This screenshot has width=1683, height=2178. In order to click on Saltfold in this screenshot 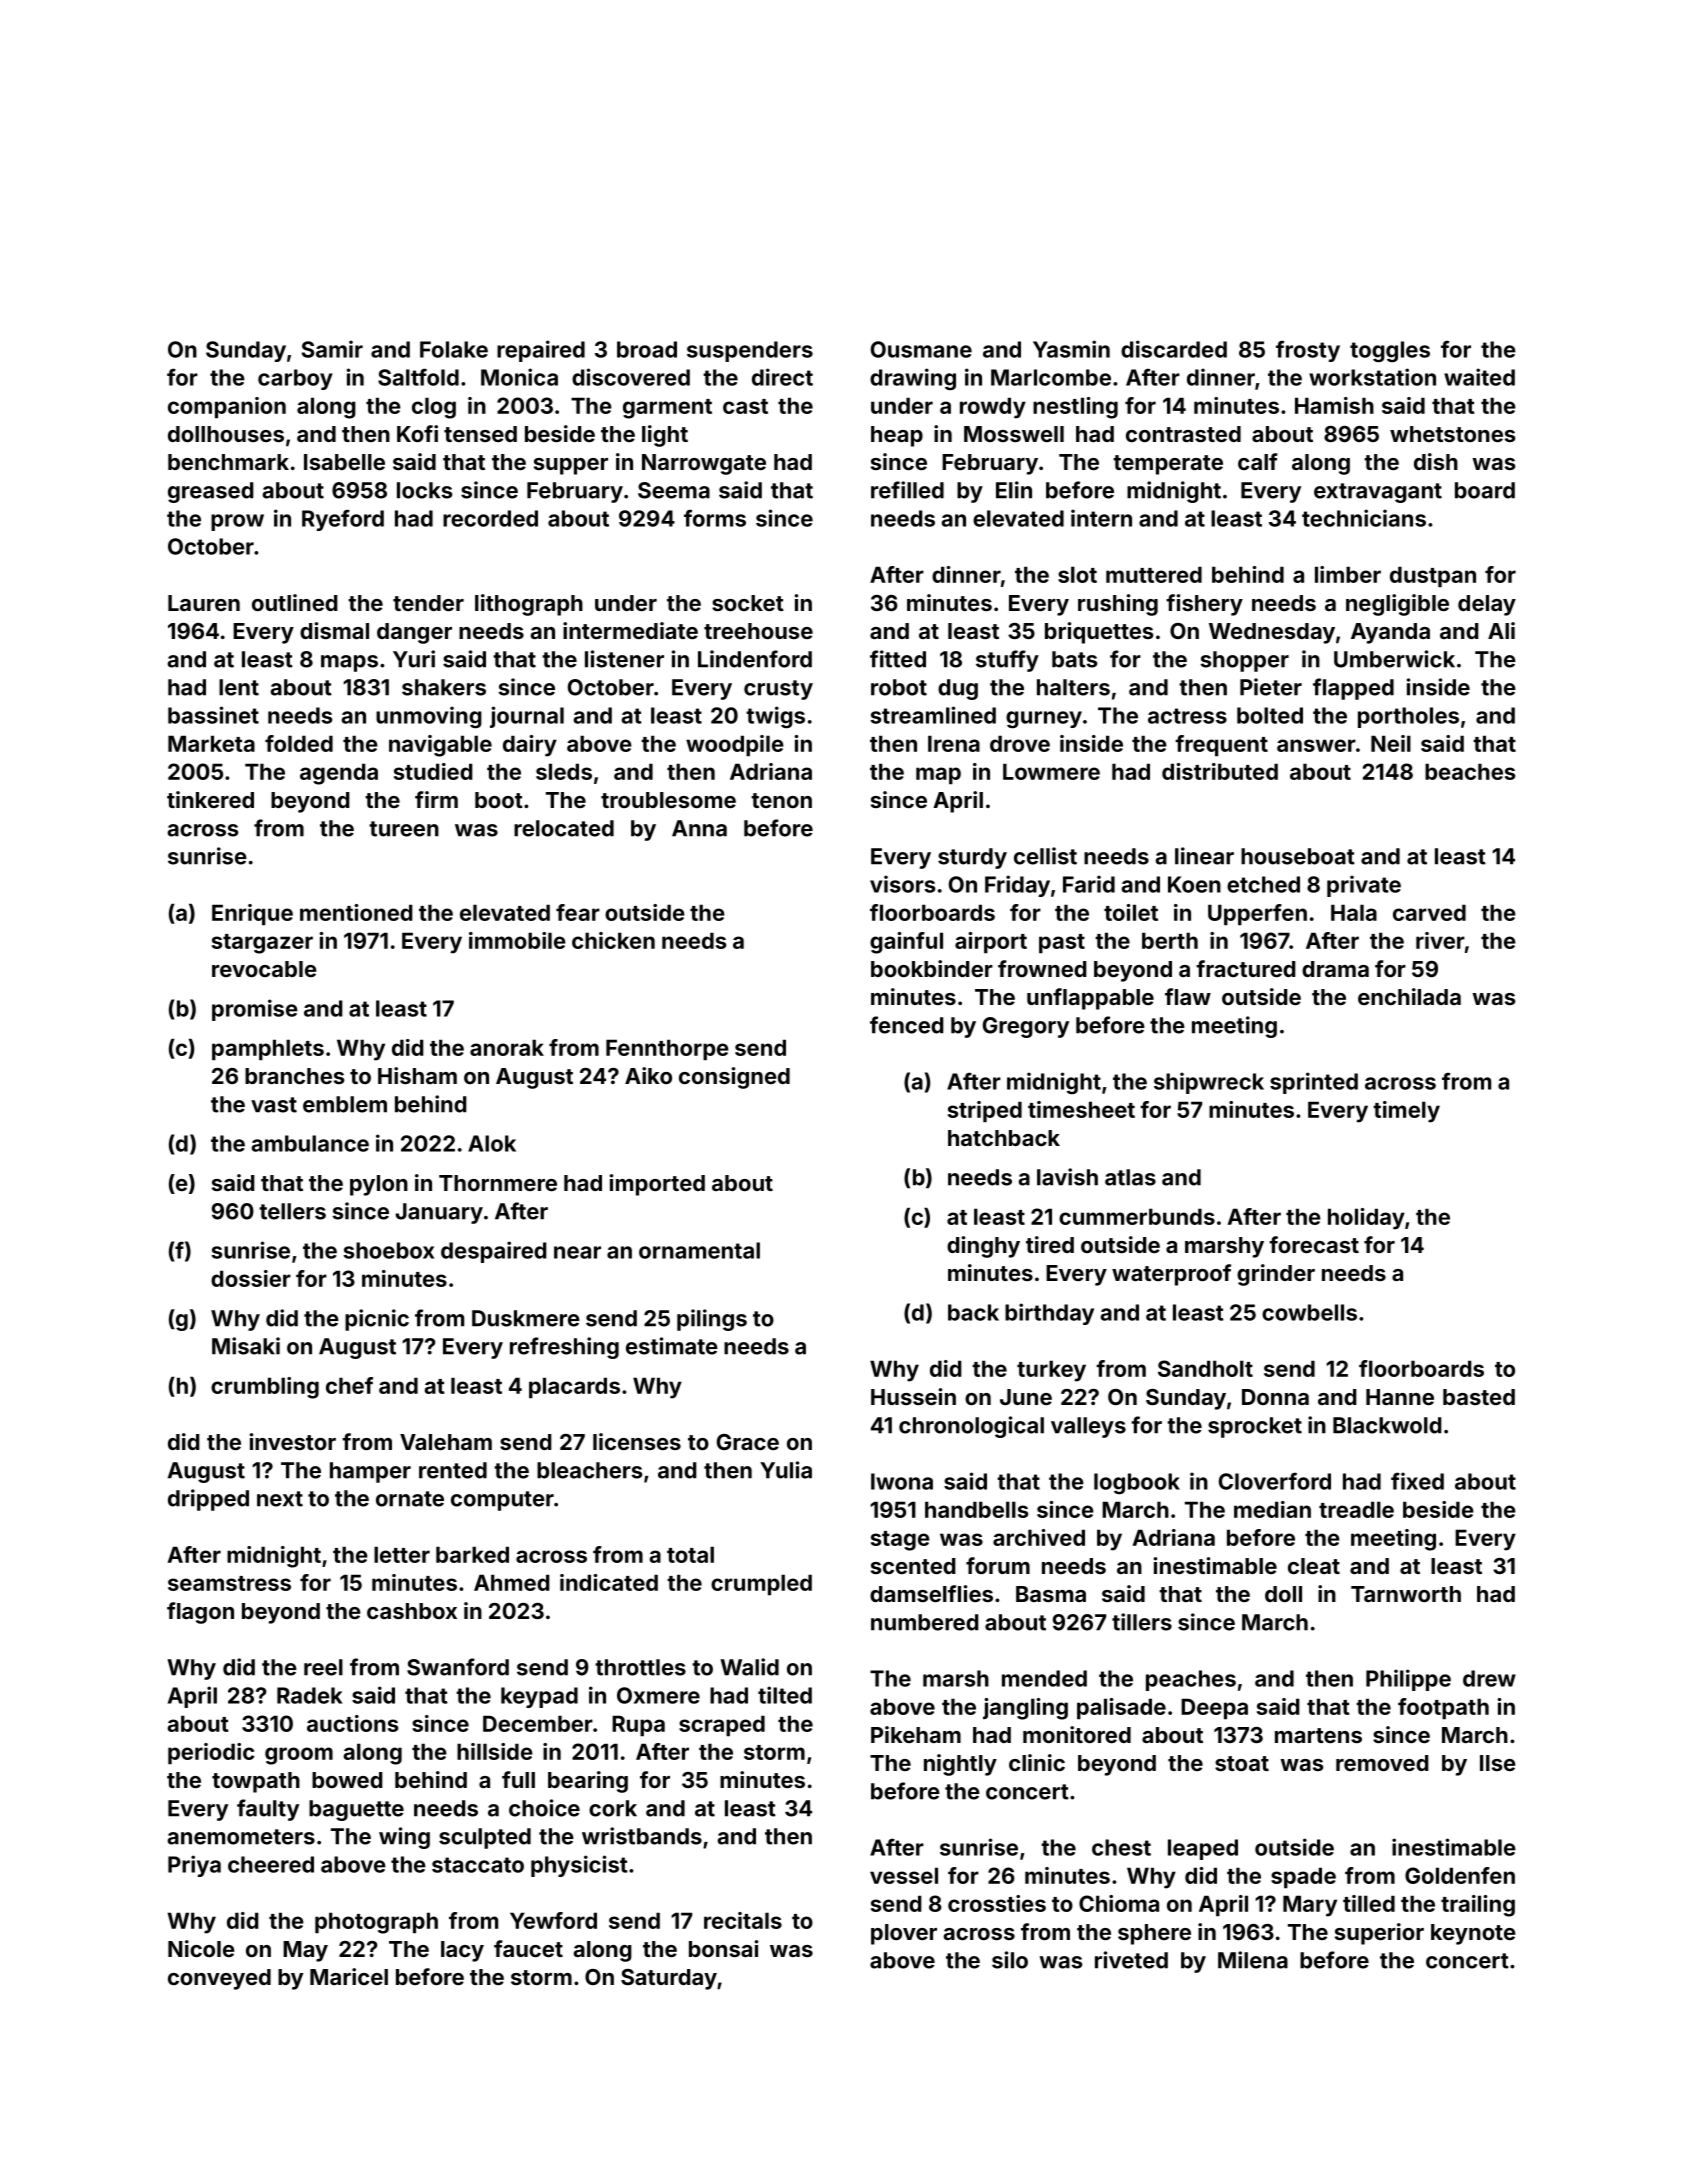, I will do `click(418, 377)`.
